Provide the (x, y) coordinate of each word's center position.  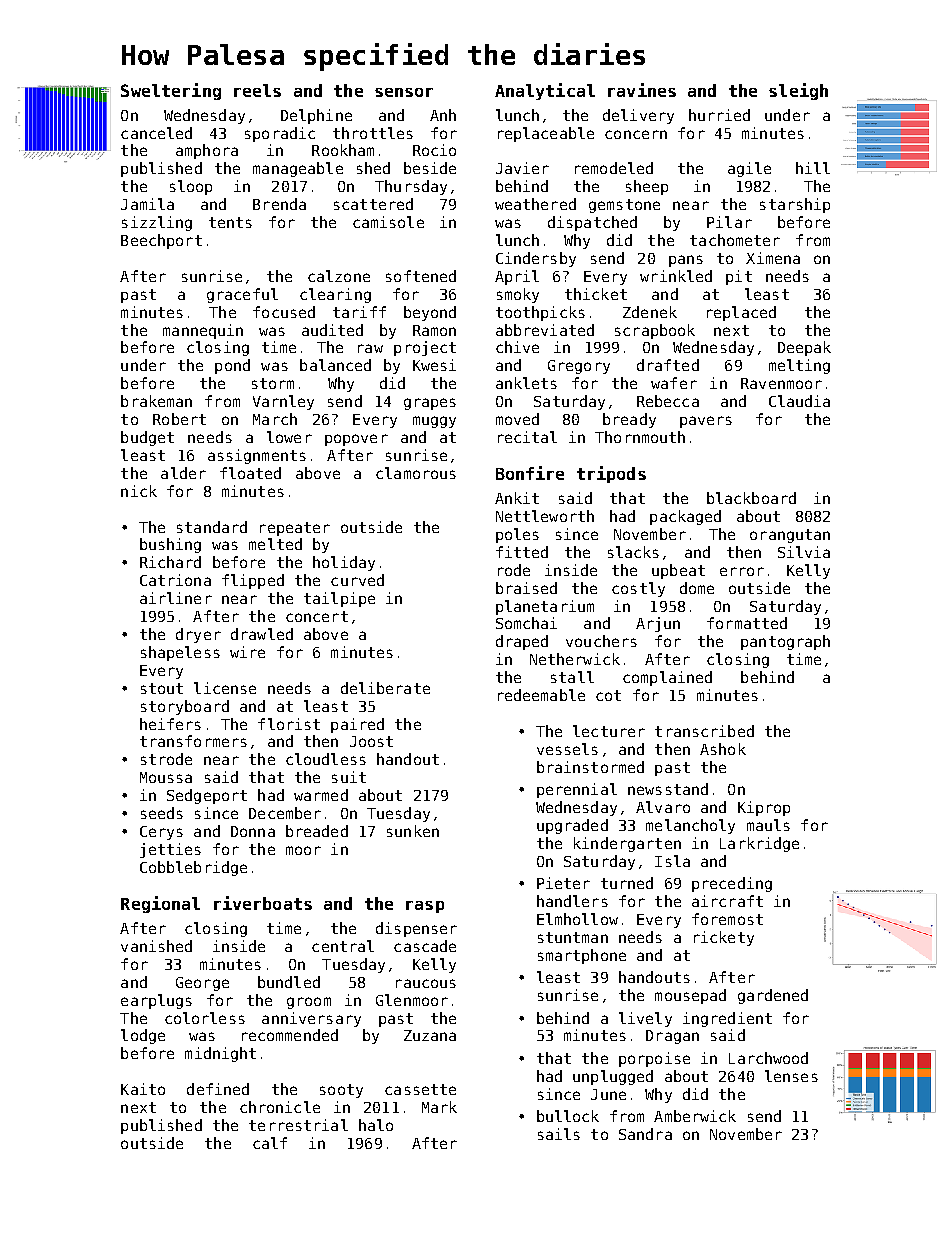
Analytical (545, 91)
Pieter (563, 883)
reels (257, 90)
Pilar (729, 222)
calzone (339, 276)
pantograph (785, 642)
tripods (611, 474)
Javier (522, 168)
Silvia (804, 552)
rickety (724, 938)
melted (275, 544)
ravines (642, 90)
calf (270, 1143)
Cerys (161, 833)
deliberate (385, 688)
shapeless (180, 653)
